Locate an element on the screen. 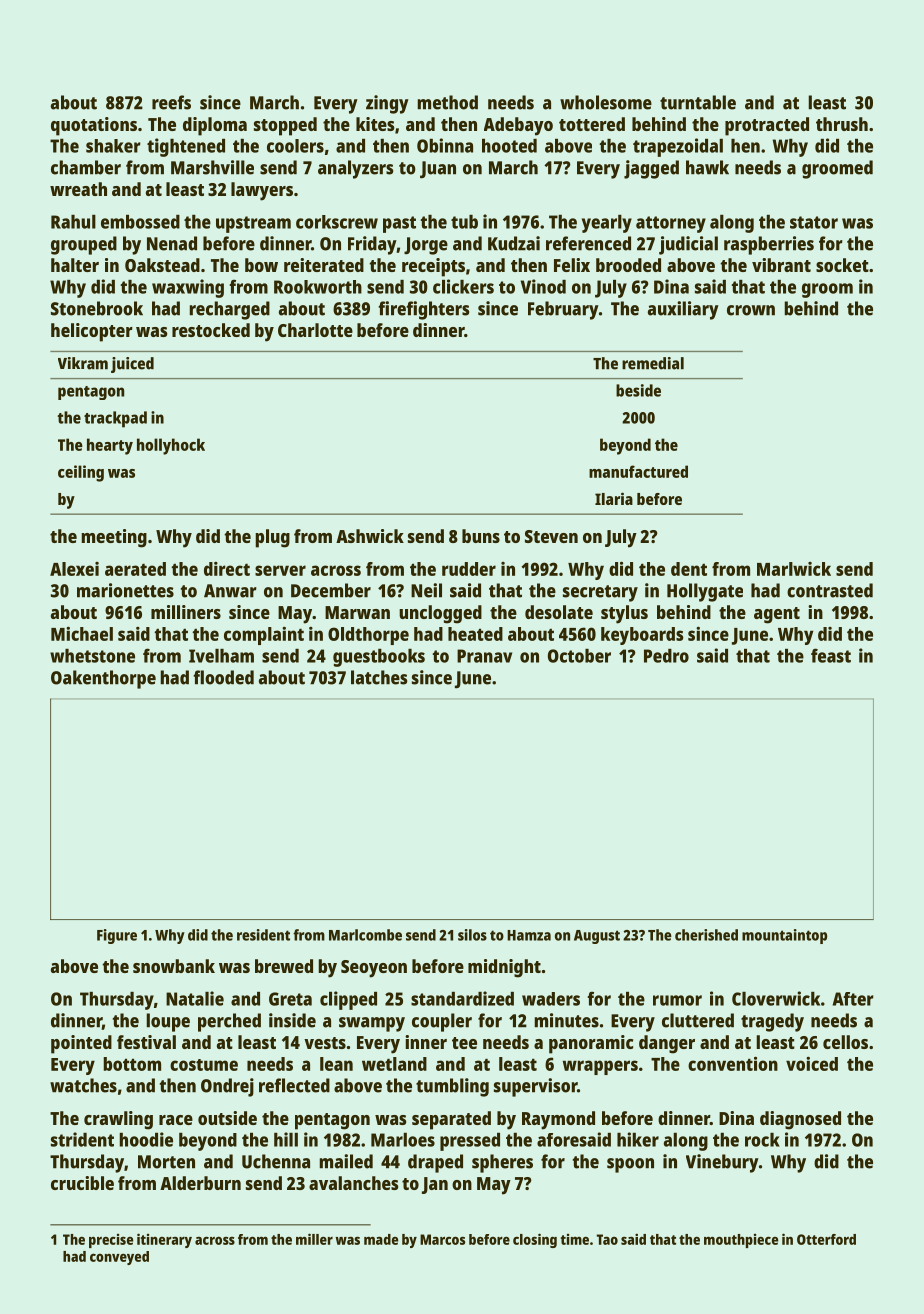 This screenshot has width=924, height=1314. Hollygate is located at coordinates (705, 592).
